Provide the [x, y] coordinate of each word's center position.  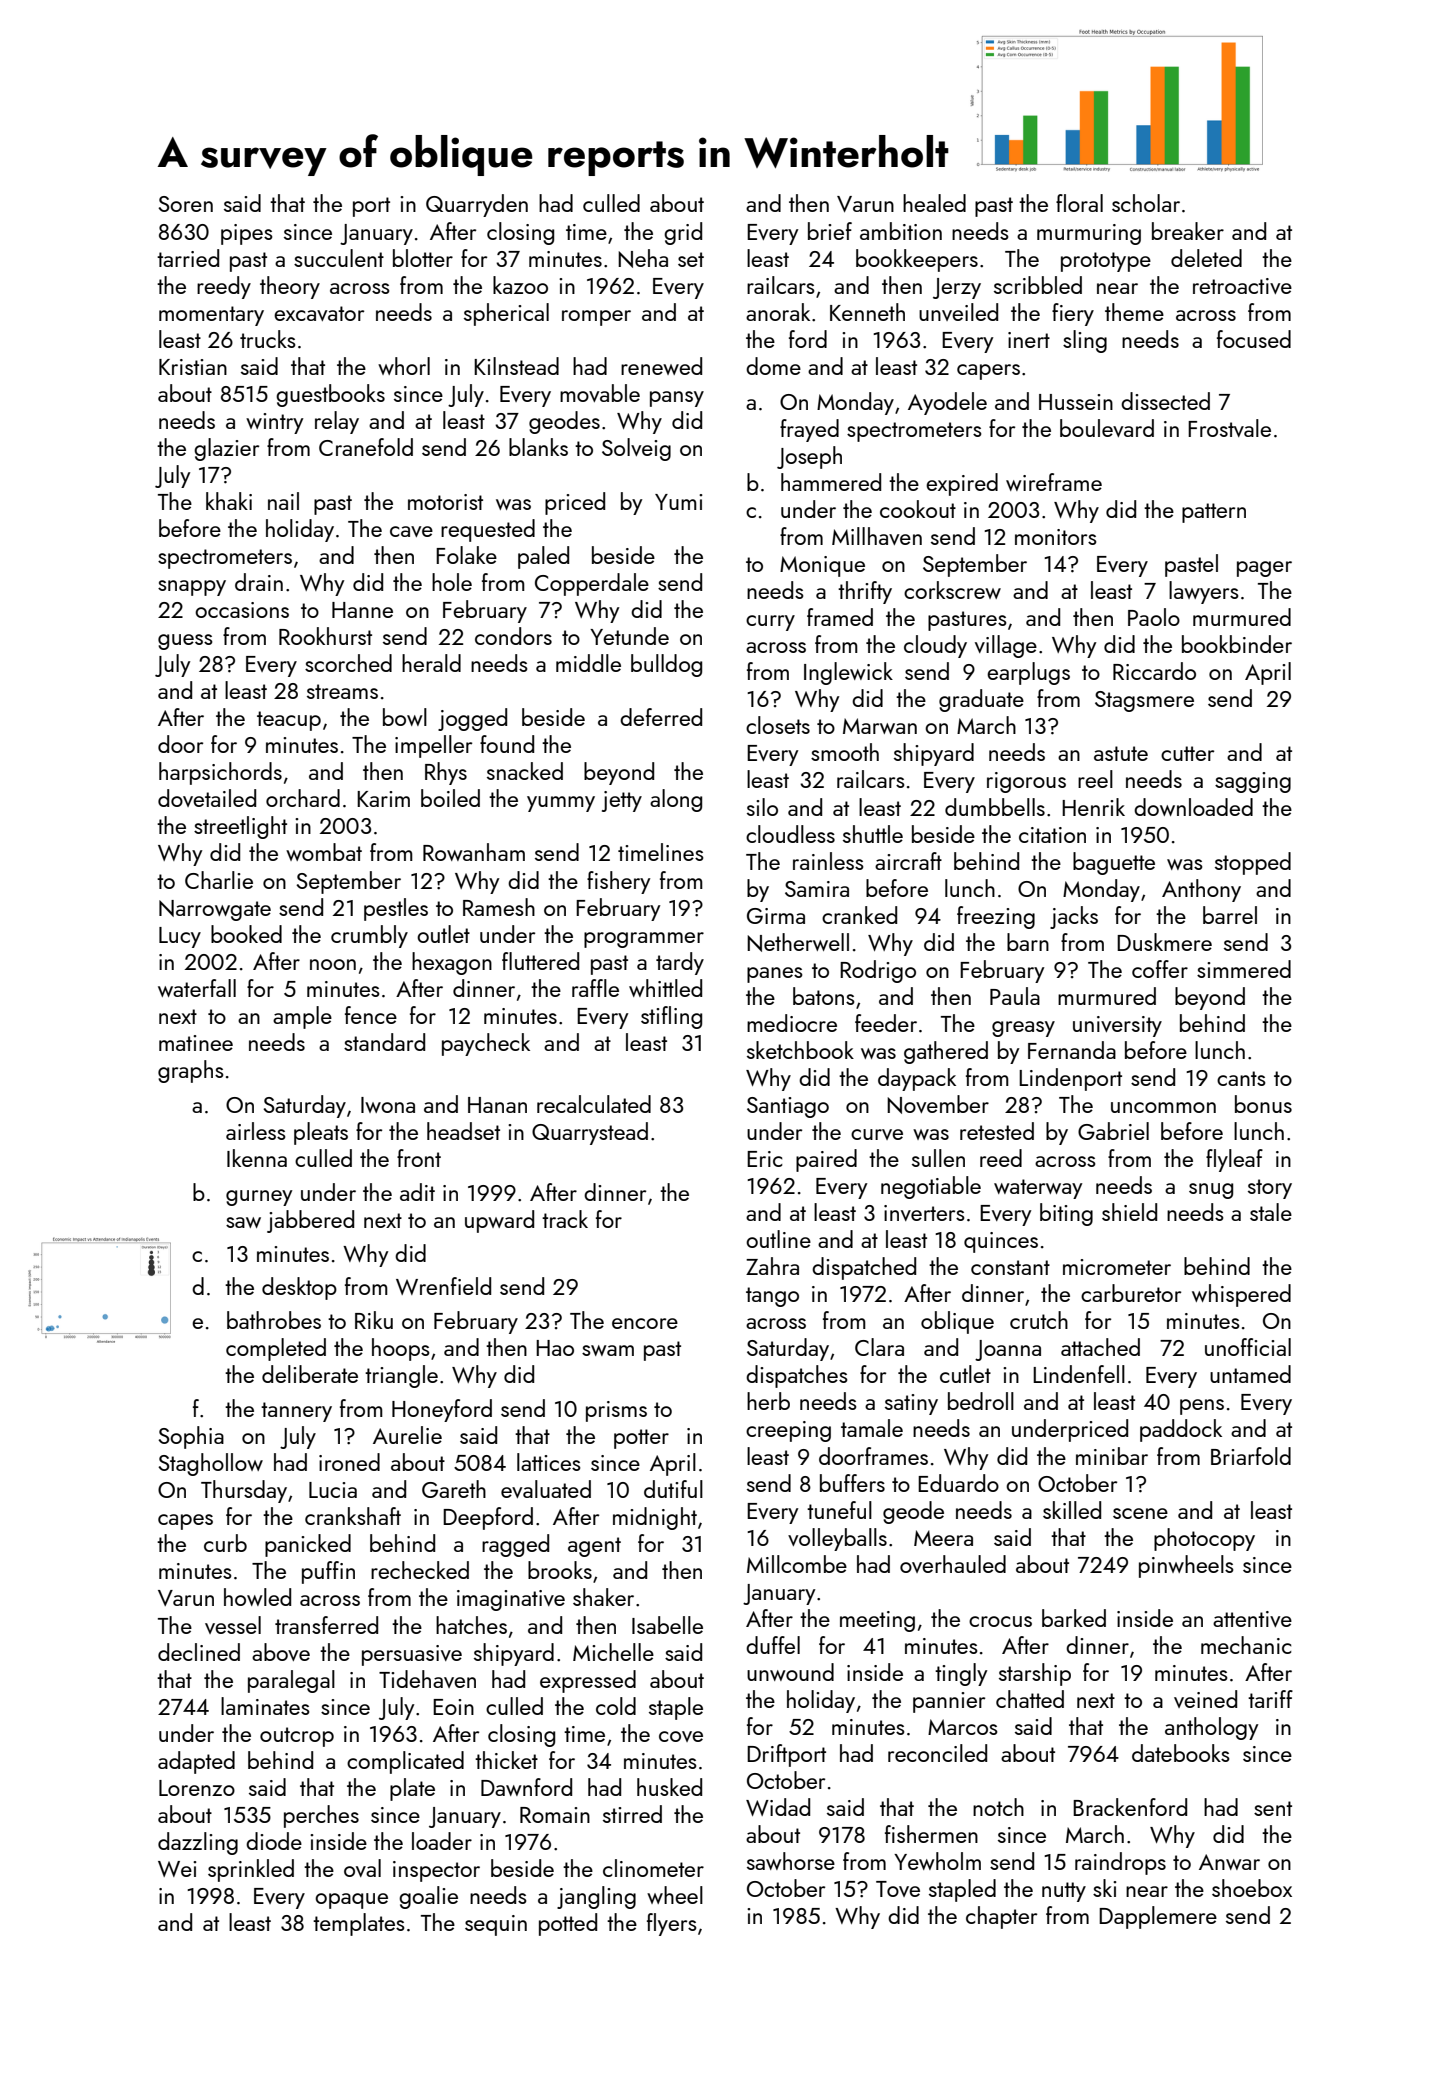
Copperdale [592, 584]
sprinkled [251, 1870]
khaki [229, 501]
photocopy [1204, 1539]
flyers [672, 1924]
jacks [1074, 917]
